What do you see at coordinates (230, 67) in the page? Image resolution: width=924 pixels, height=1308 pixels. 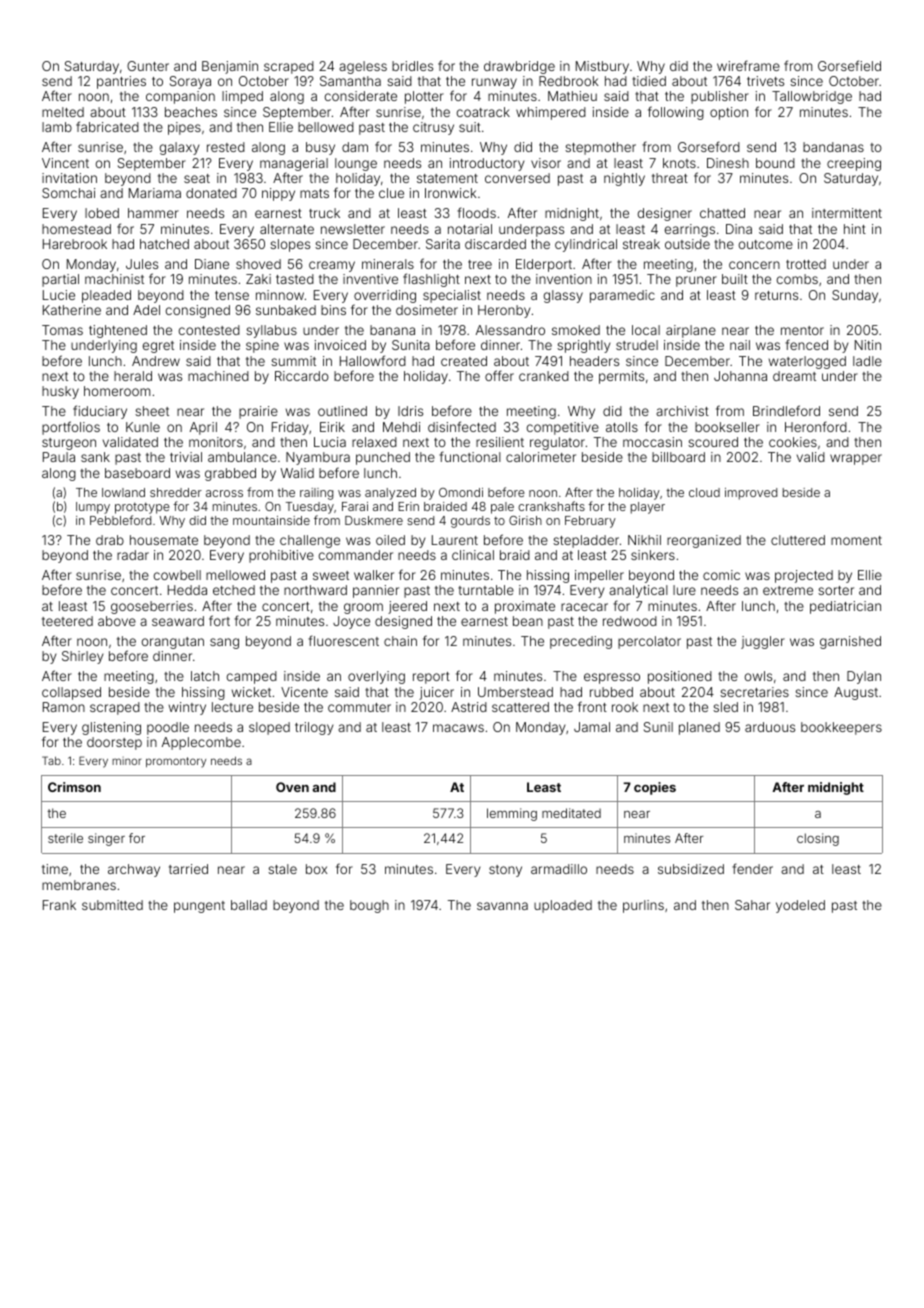 I see `Benjamin` at bounding box center [230, 67].
